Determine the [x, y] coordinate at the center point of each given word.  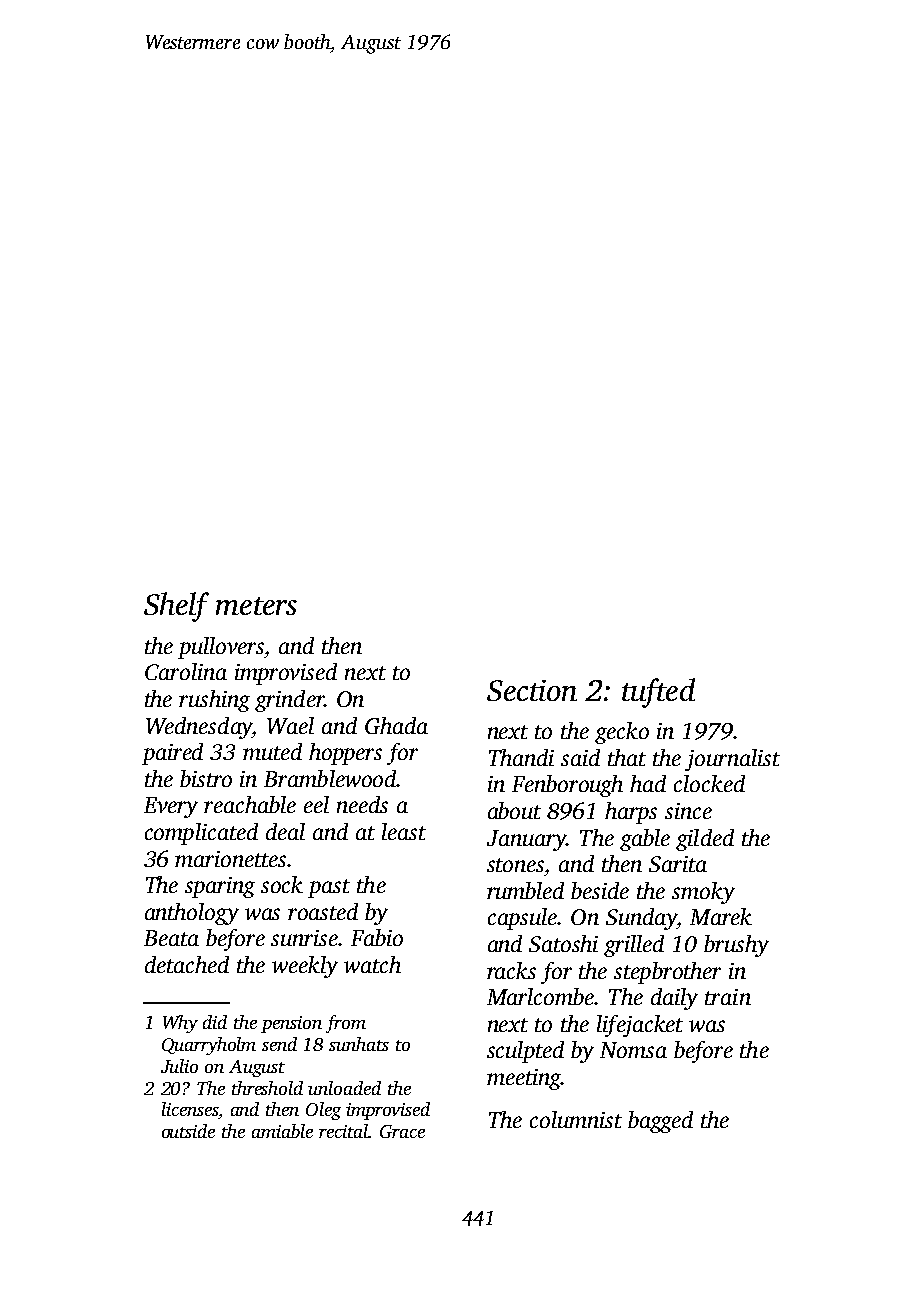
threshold [267, 1088]
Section [532, 690]
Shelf [176, 607]
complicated [201, 834]
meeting [524, 1079]
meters [256, 606]
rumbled [525, 890]
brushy [736, 946]
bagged [660, 1122]
